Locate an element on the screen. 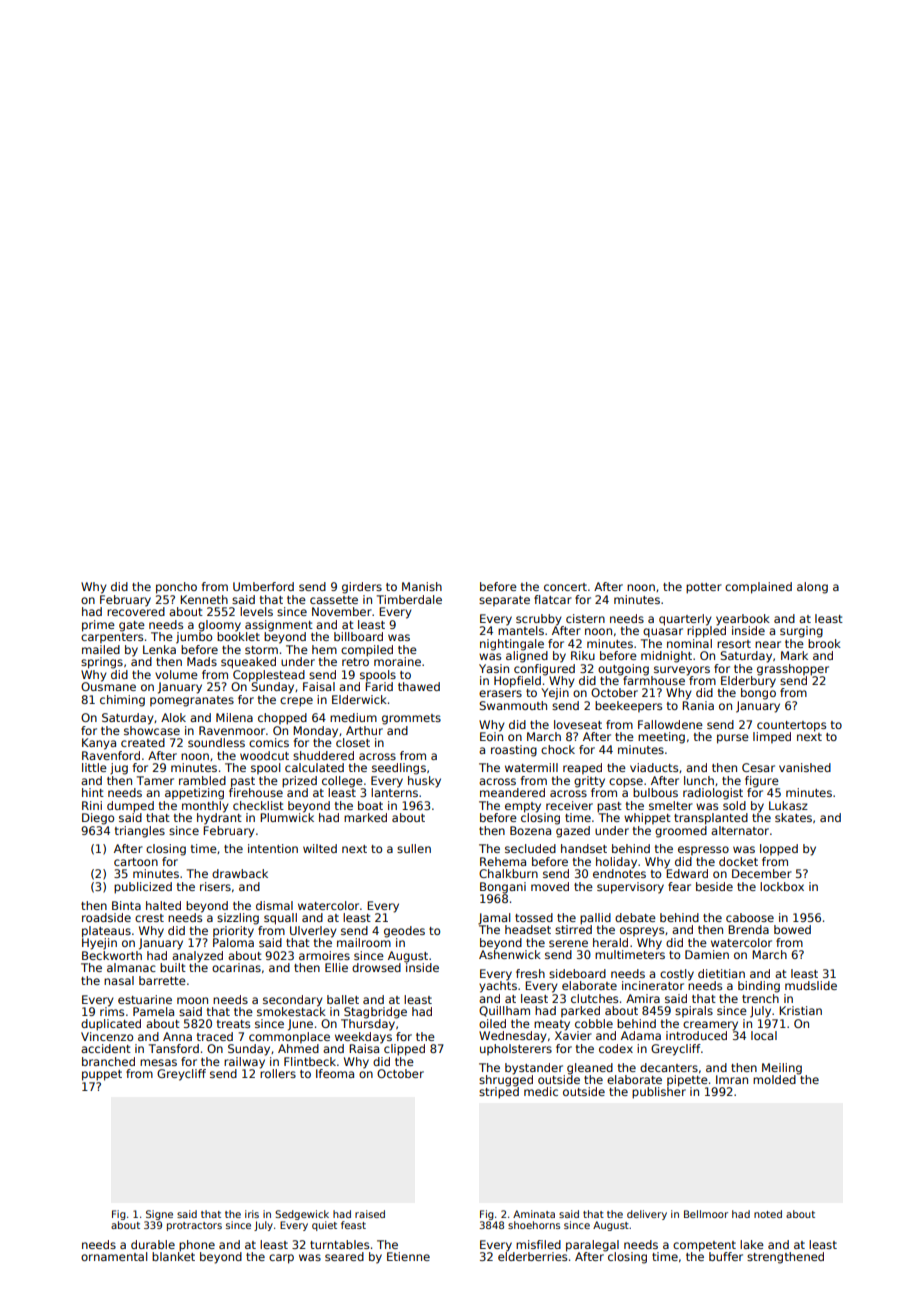 This screenshot has width=924, height=1308. sold is located at coordinates (734, 805).
